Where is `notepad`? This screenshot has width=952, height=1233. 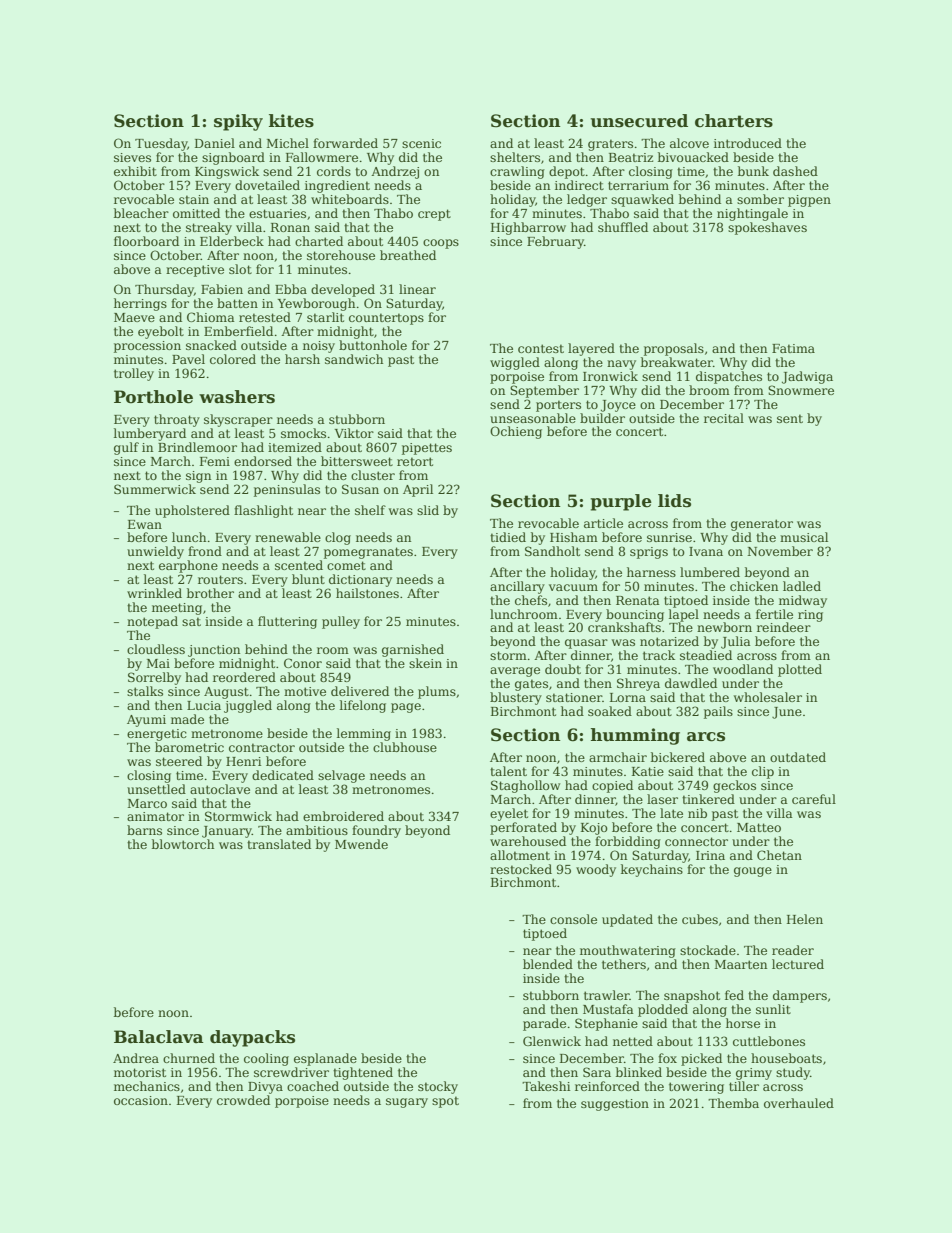 notepad is located at coordinates (152, 622).
